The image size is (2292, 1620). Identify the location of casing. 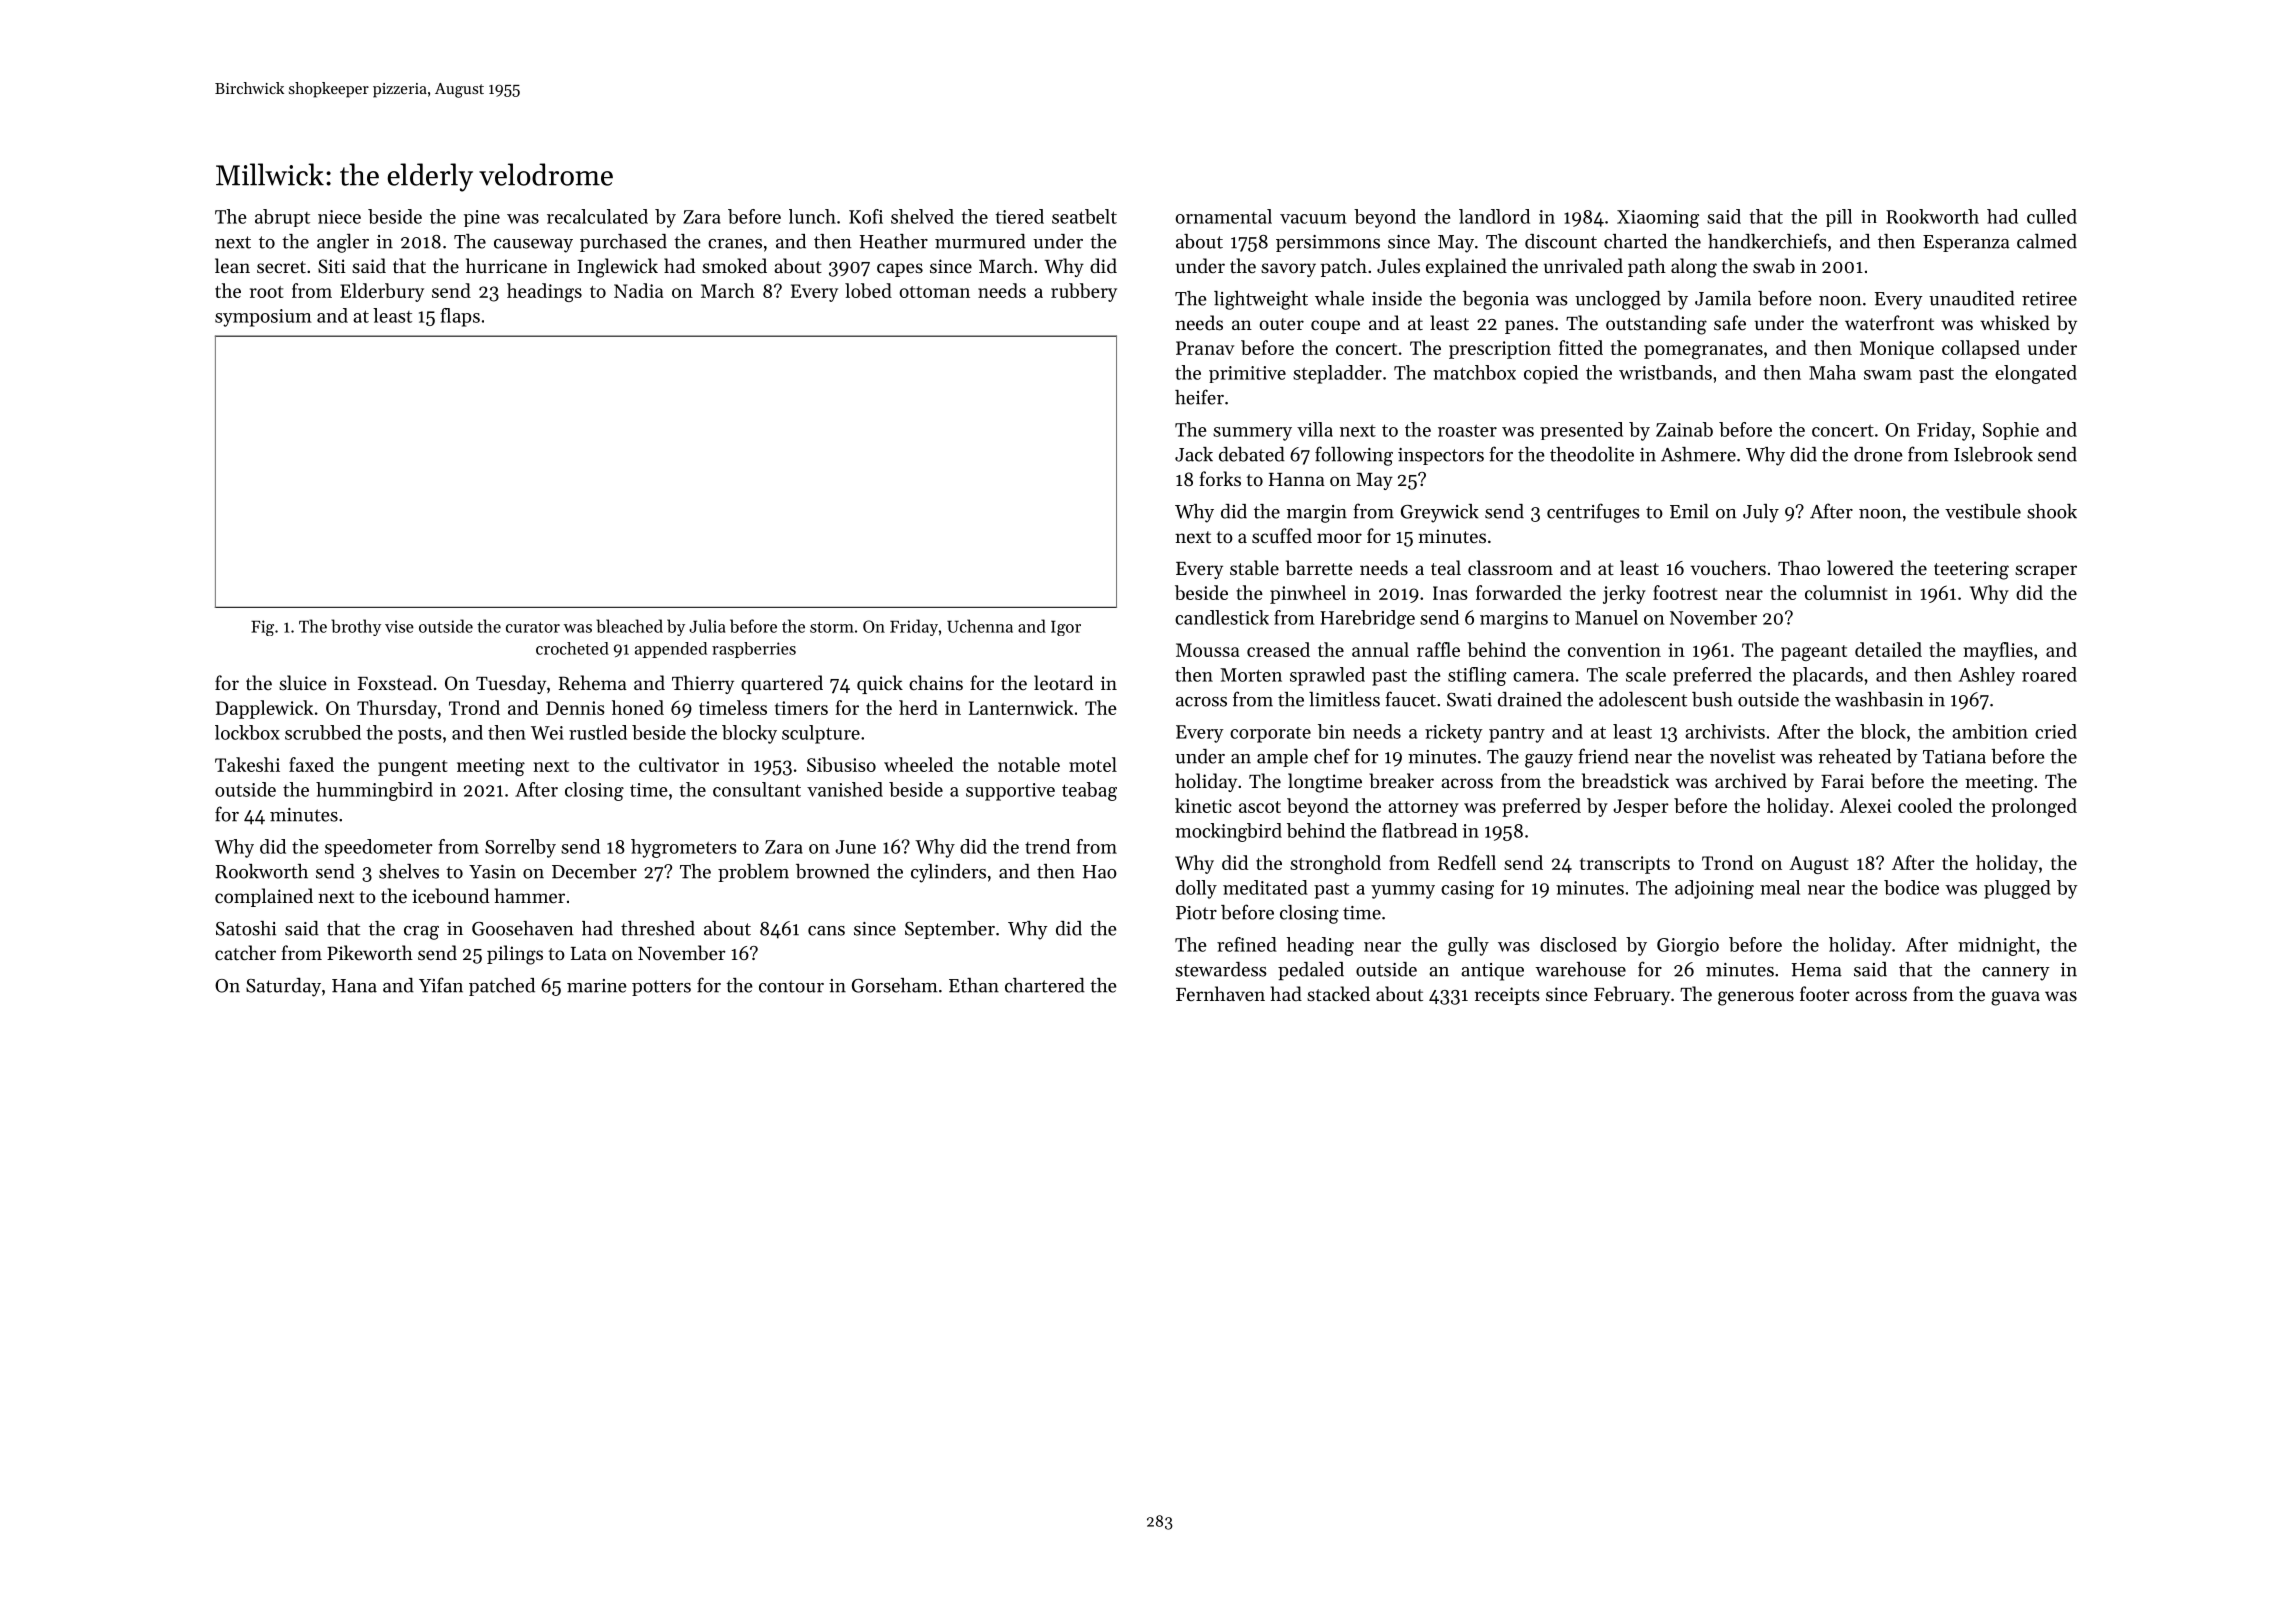
(1467, 890).
